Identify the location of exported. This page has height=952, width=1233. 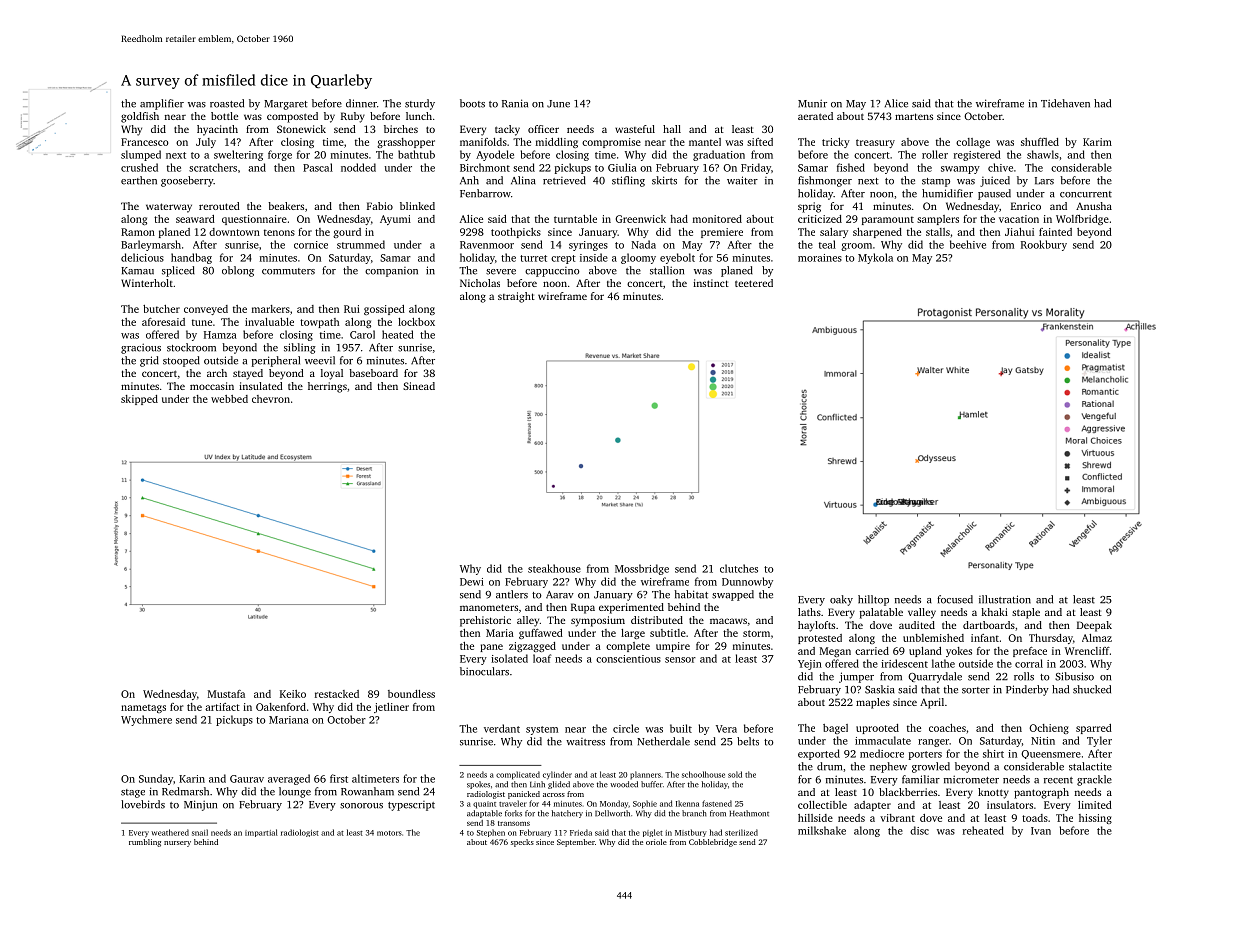
(819, 754).
